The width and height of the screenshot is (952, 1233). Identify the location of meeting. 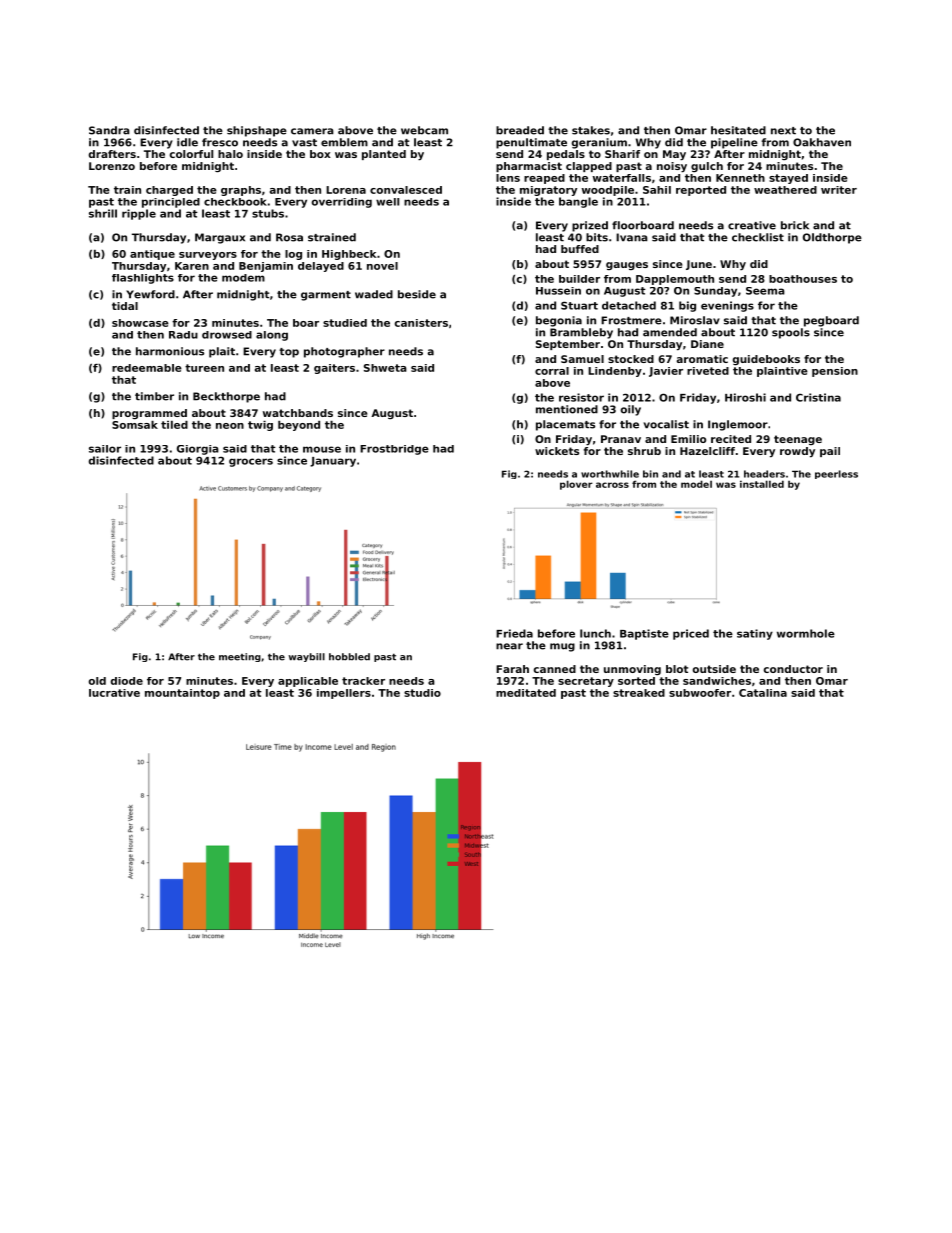
(240, 657).
